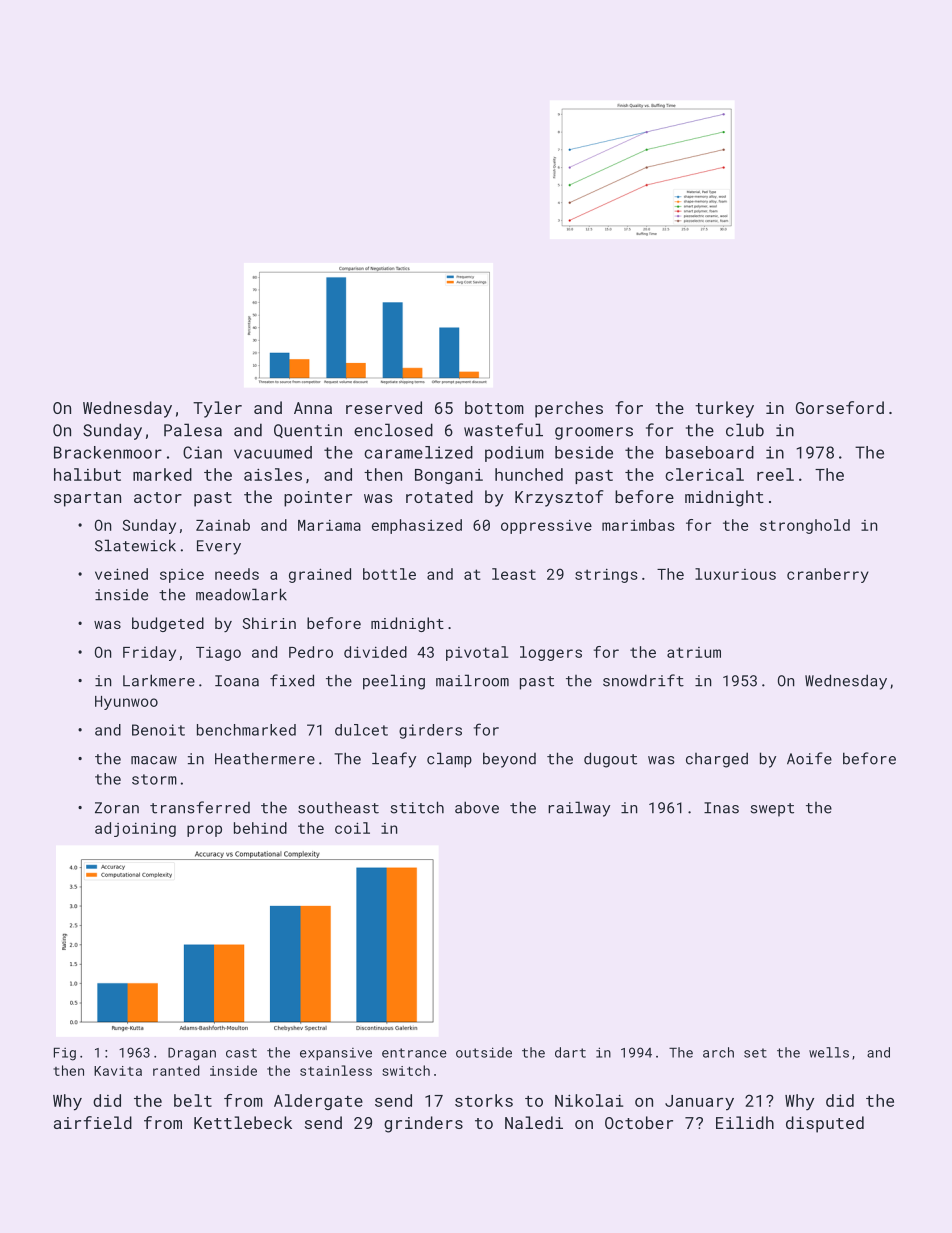 The width and height of the image is (952, 1233). Describe the element at coordinates (121, 574) in the image. I see `veined` at that location.
